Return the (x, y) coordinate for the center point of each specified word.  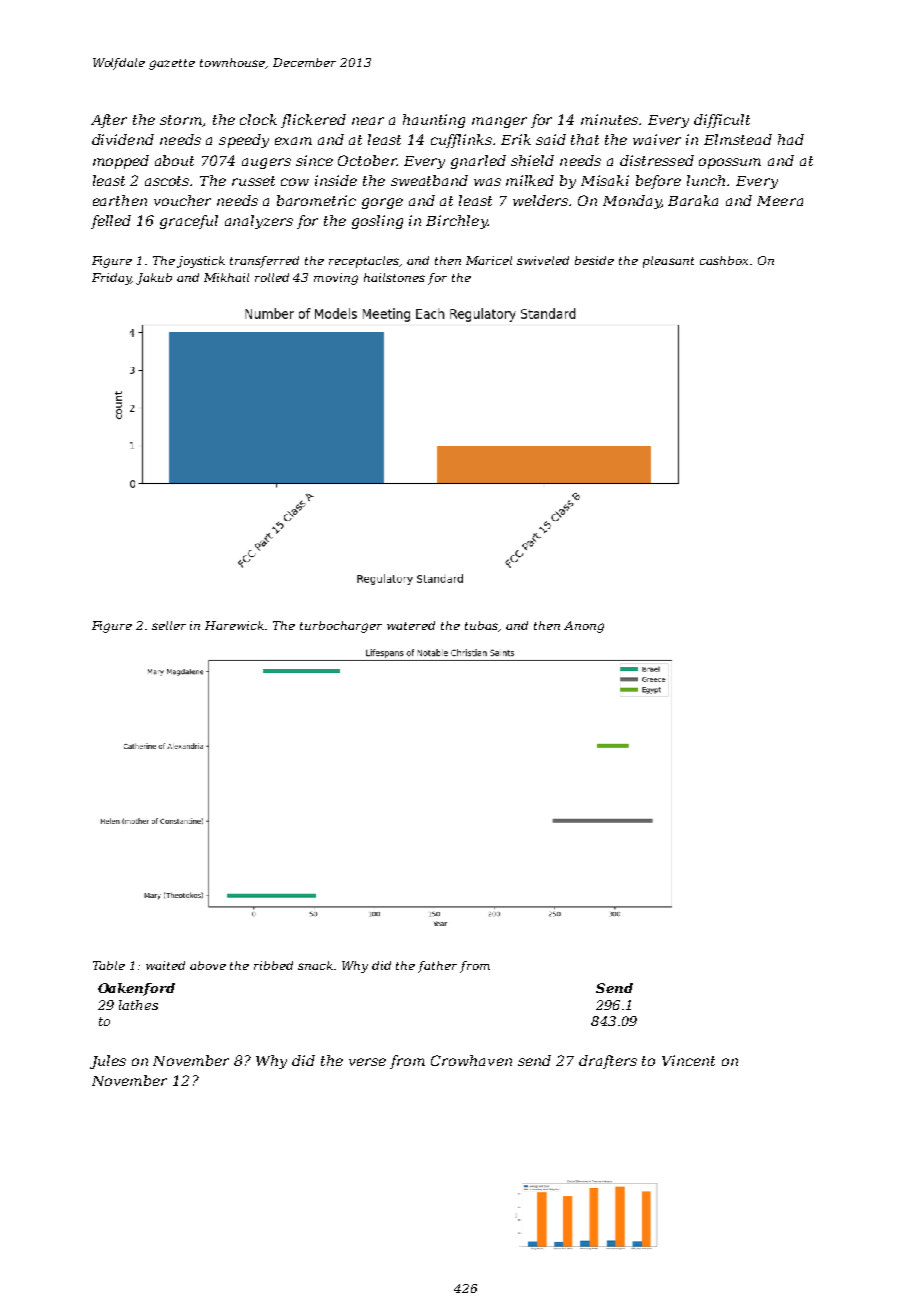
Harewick (235, 625)
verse (367, 1062)
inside (336, 180)
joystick (201, 262)
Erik (516, 139)
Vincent (688, 1060)
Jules (108, 1062)
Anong (584, 627)
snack (315, 965)
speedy (244, 141)
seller (169, 625)
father (437, 967)
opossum (730, 163)
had (791, 139)
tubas (482, 626)
